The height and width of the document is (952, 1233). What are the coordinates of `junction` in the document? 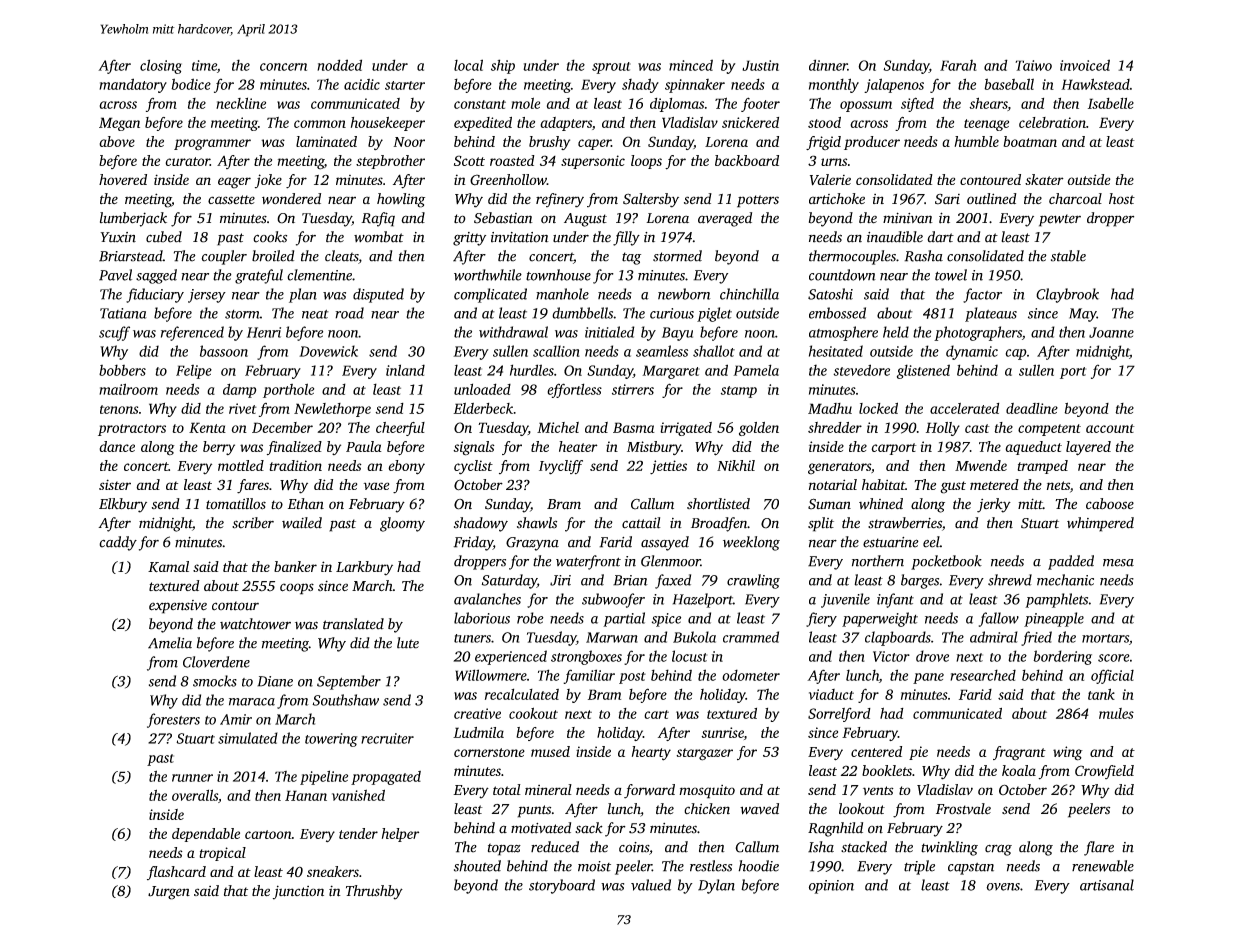 It's located at (298, 892).
